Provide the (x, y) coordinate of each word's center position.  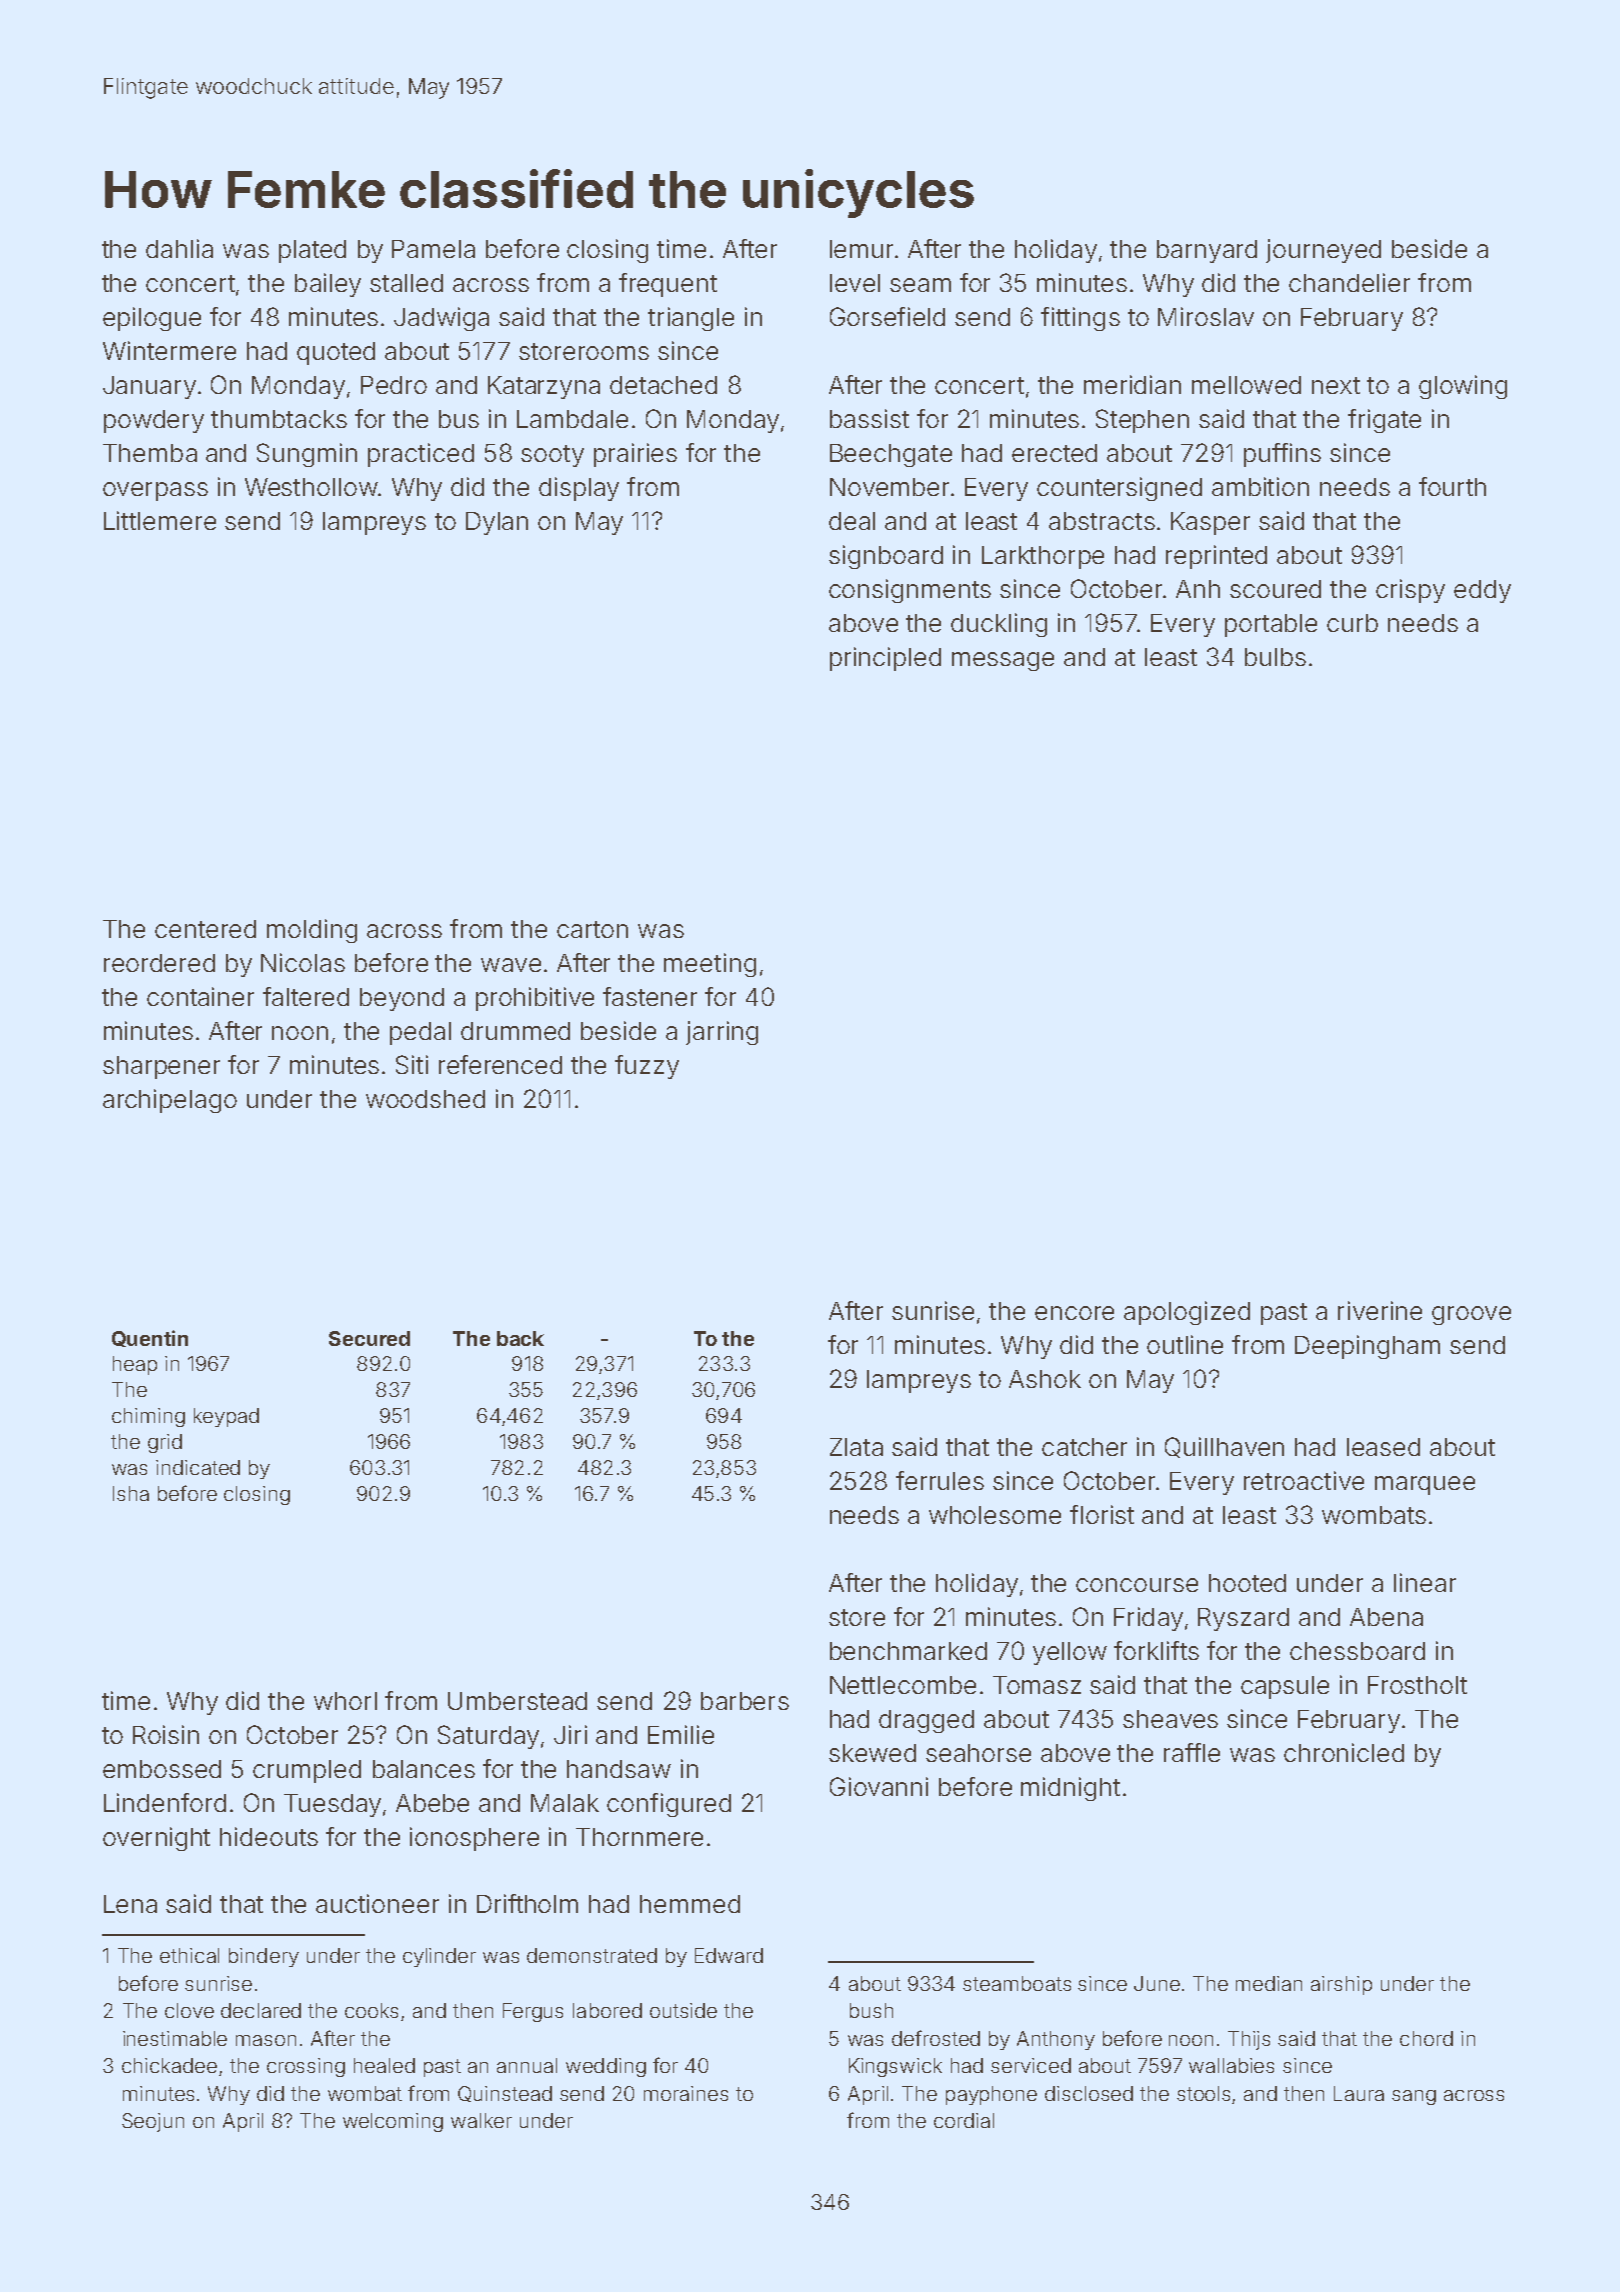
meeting (710, 965)
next (1336, 385)
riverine (1380, 1310)
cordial (964, 2120)
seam (920, 285)
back (520, 1338)
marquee (1425, 1485)
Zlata (856, 1447)
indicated (198, 1467)
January (149, 387)
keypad (226, 1417)
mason (266, 2040)
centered (205, 929)
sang (1414, 2097)
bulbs (1275, 657)
